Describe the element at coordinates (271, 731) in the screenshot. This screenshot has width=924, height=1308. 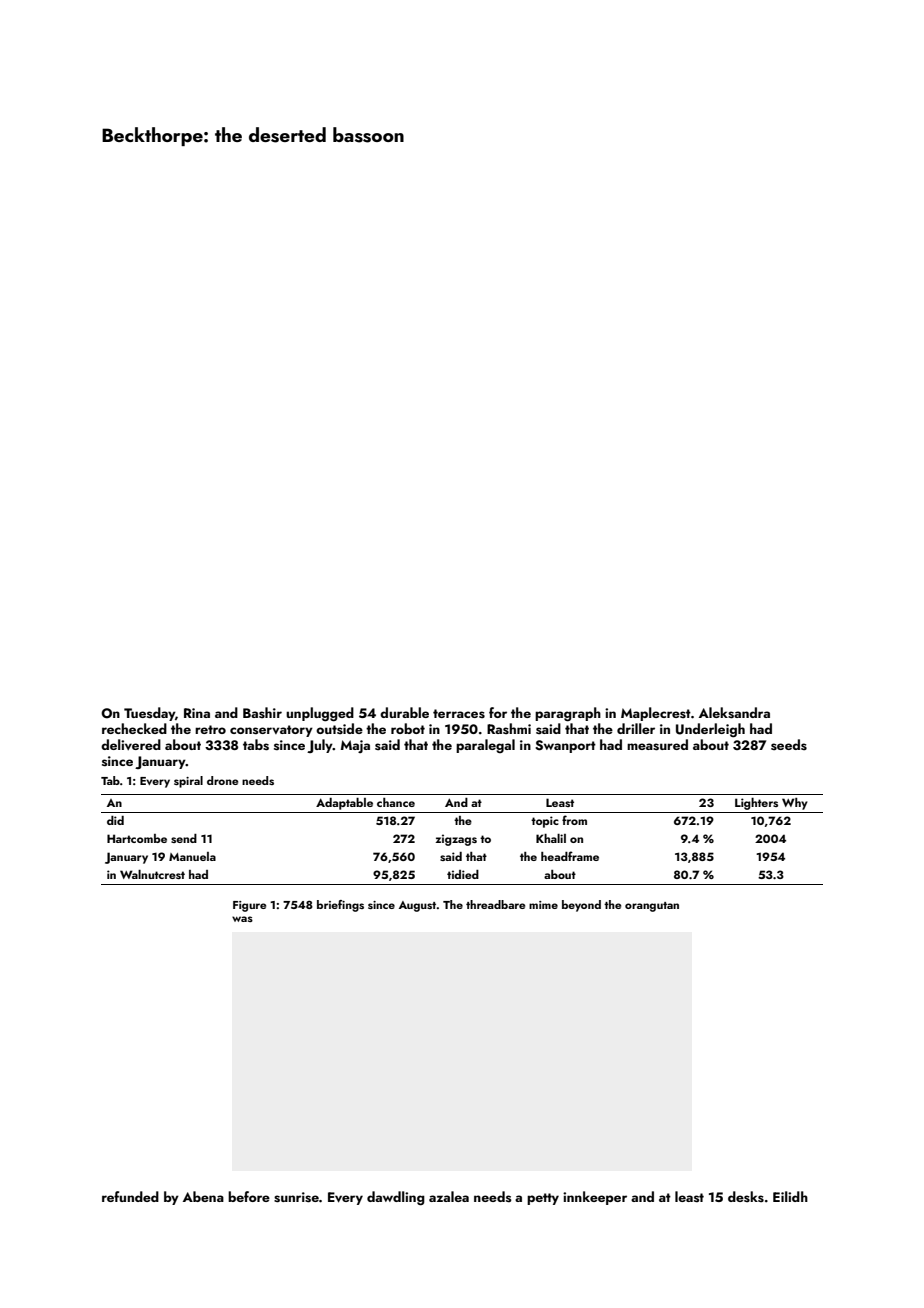
I see `conservatory` at that location.
